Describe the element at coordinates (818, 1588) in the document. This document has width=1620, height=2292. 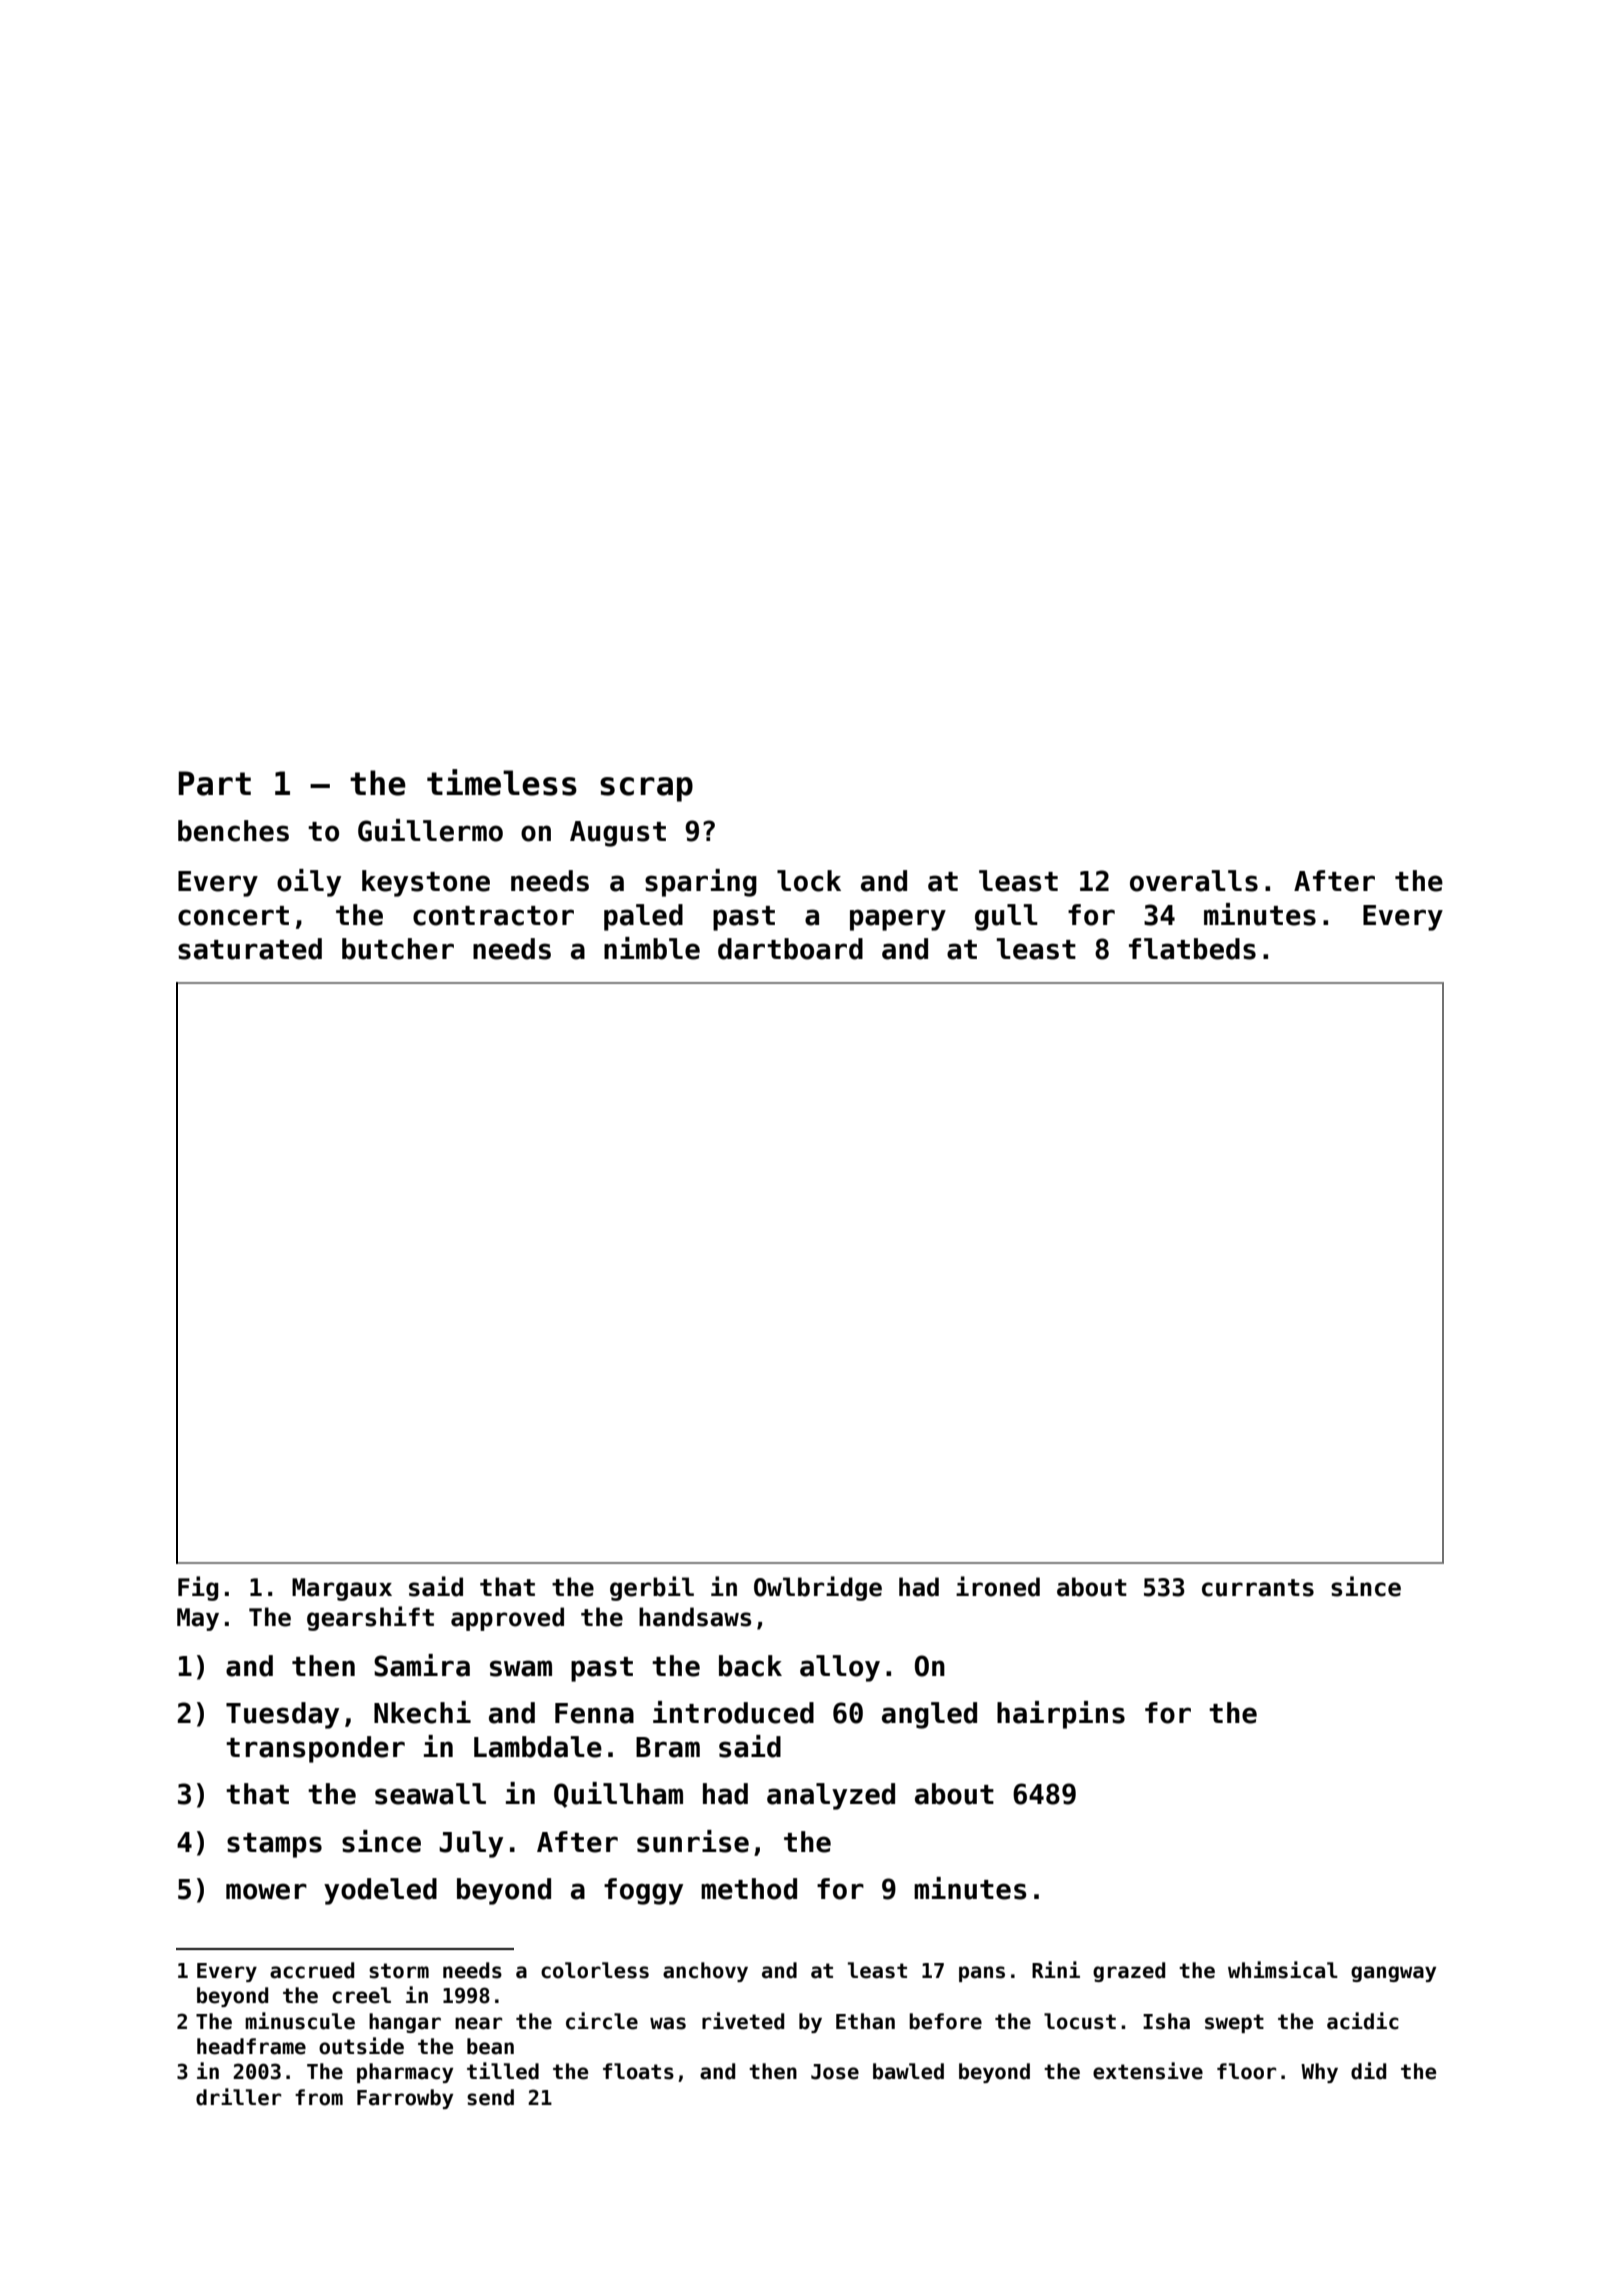
I see `Owlbridge` at that location.
